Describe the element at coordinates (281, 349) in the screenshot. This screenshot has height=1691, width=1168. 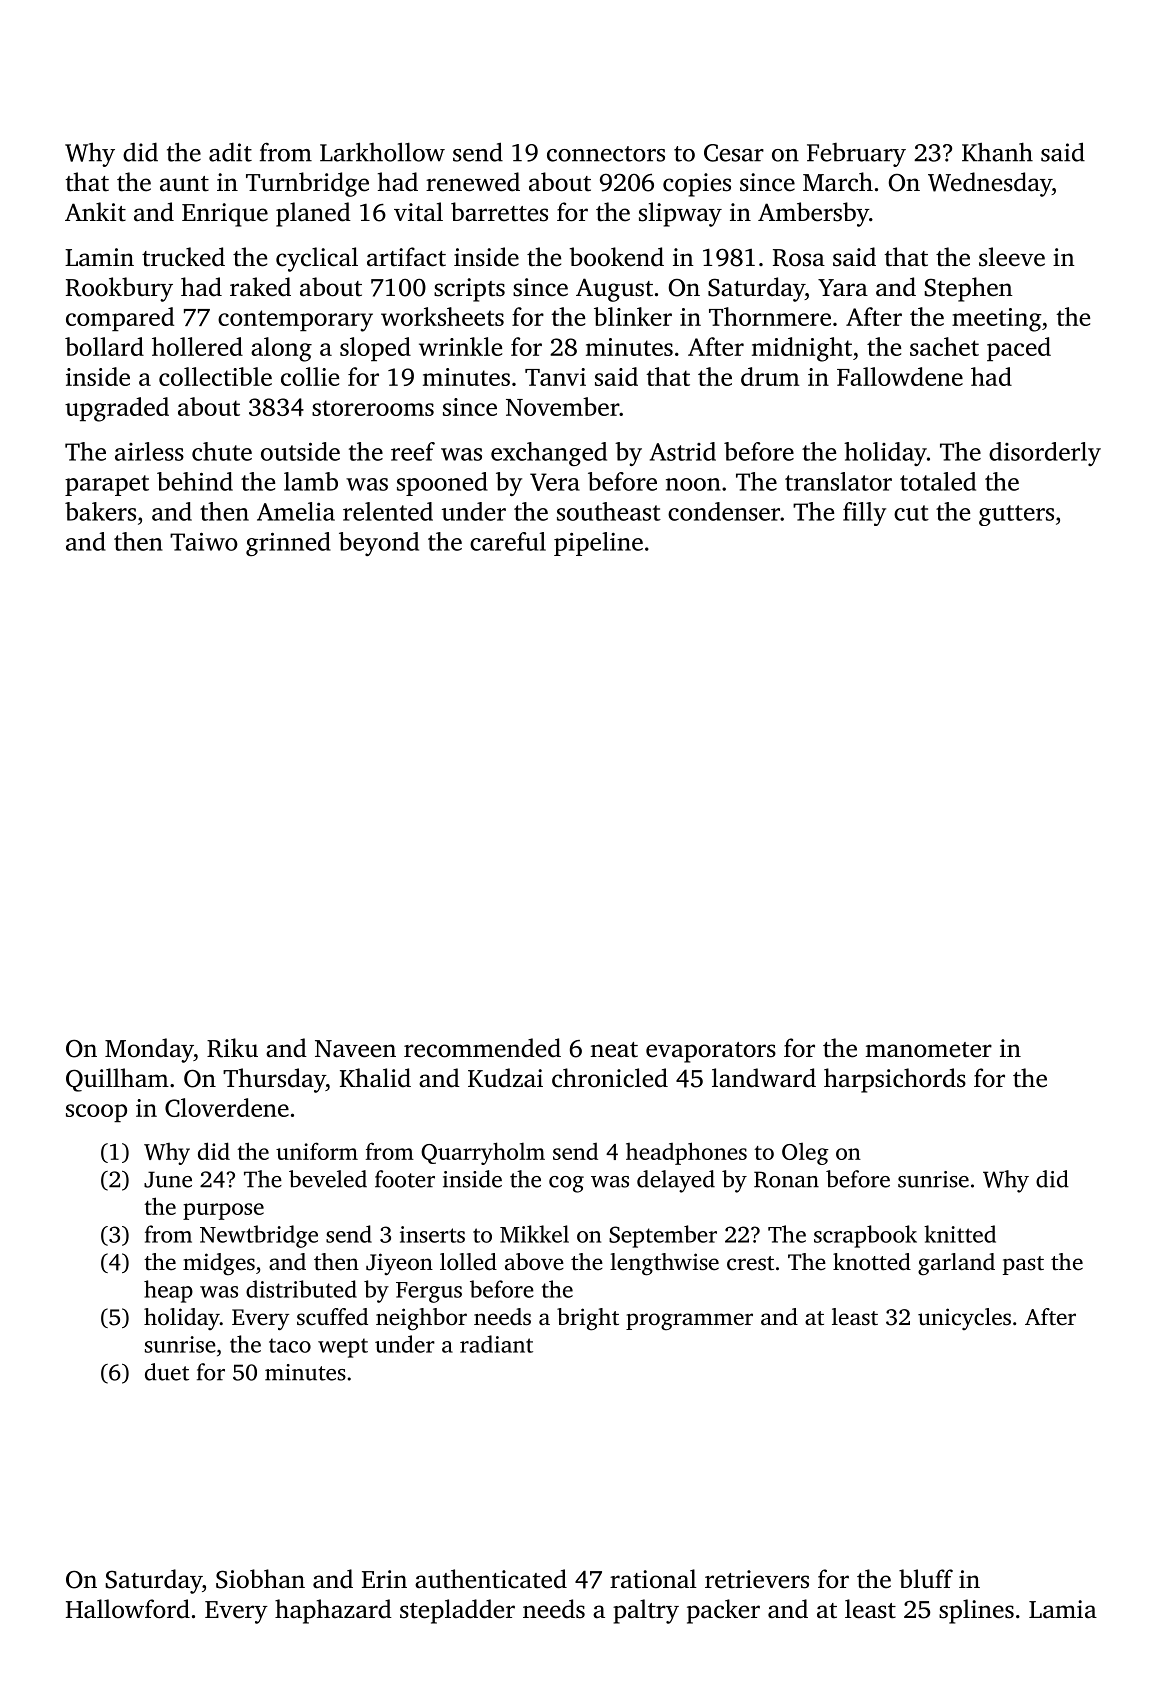
I see `along` at that location.
